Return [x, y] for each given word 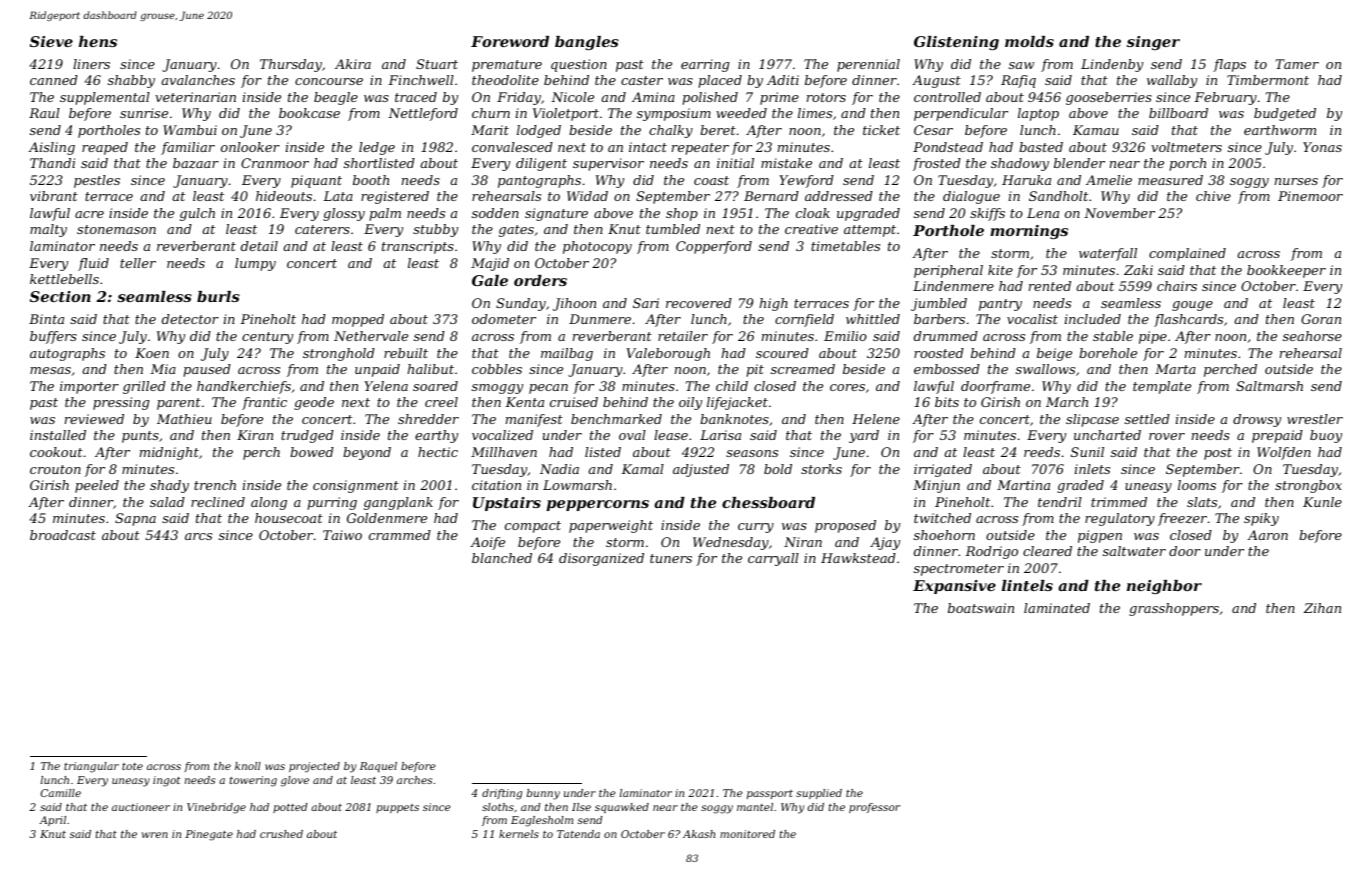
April [52, 821]
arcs [198, 536]
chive [1213, 196]
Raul [44, 113]
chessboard [768, 502]
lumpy [255, 264]
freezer [1182, 519]
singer [1153, 43]
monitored [747, 834]
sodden [495, 213]
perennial [868, 65]
